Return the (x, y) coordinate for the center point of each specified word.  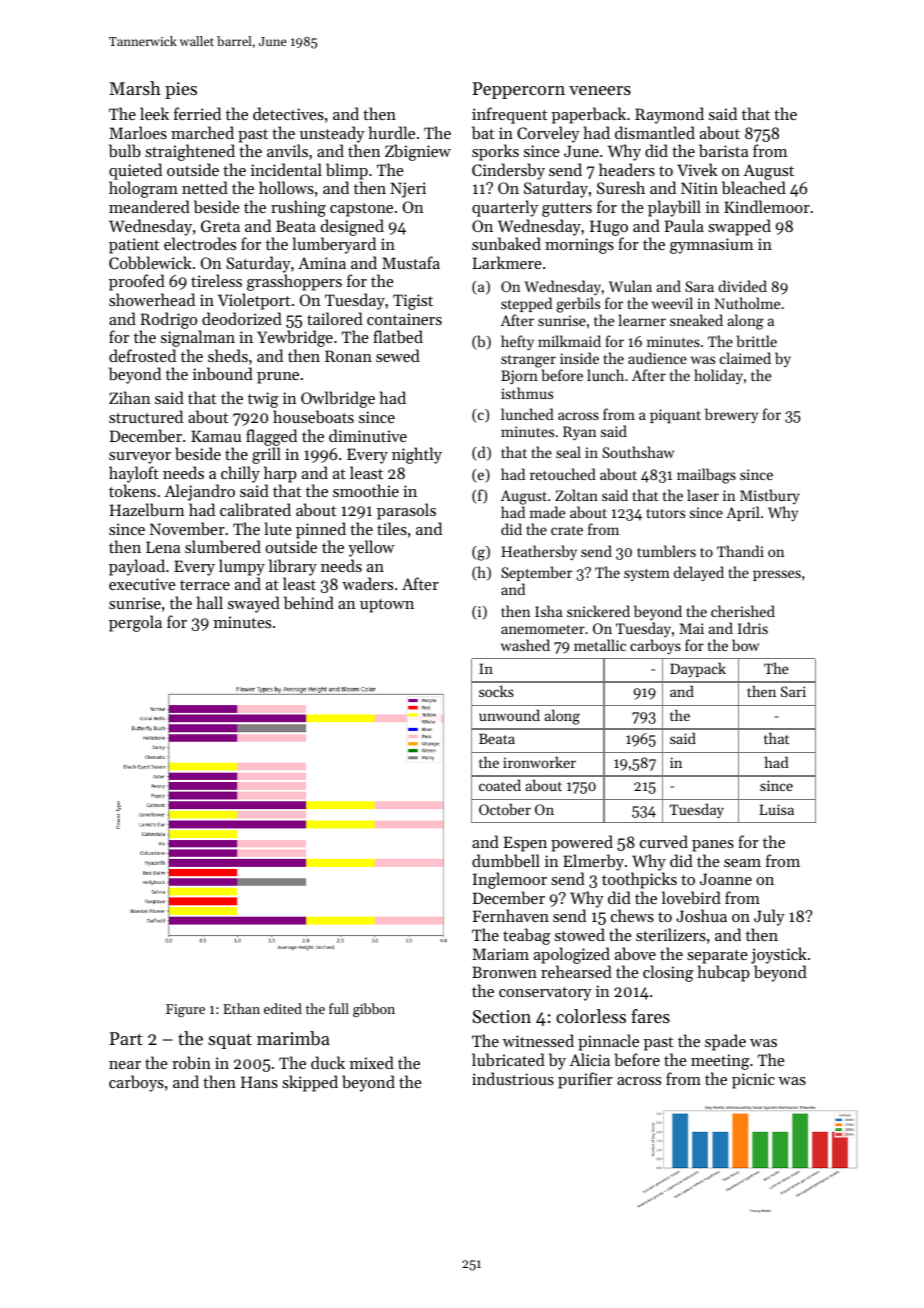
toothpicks (639, 880)
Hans (259, 1082)
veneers (600, 90)
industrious (513, 1078)
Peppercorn (519, 90)
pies (181, 90)
